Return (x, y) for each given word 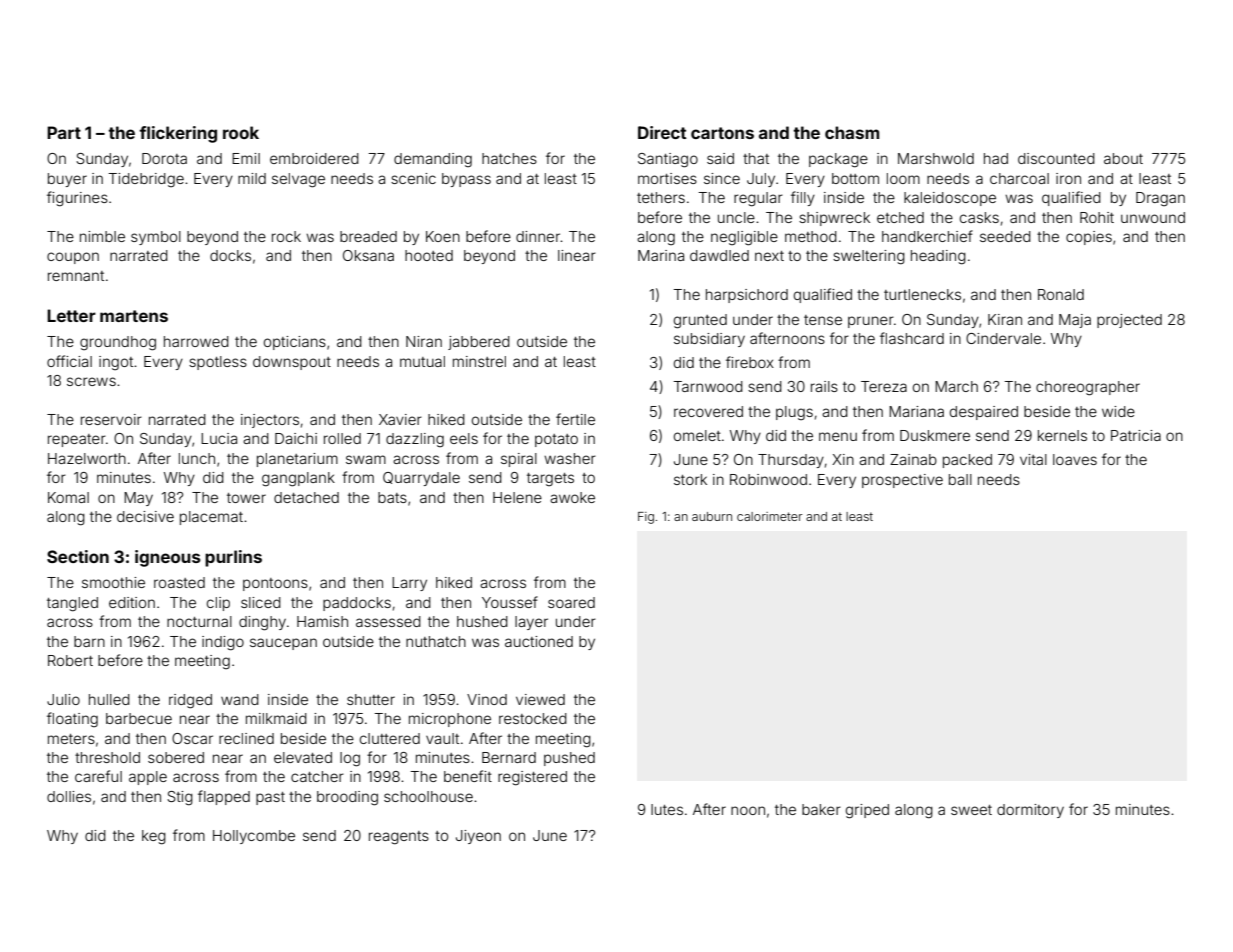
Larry (409, 584)
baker (821, 809)
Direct (662, 132)
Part (64, 132)
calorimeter (769, 516)
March (956, 386)
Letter (71, 315)
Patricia (1136, 435)
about (1123, 158)
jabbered (479, 343)
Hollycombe (254, 837)
